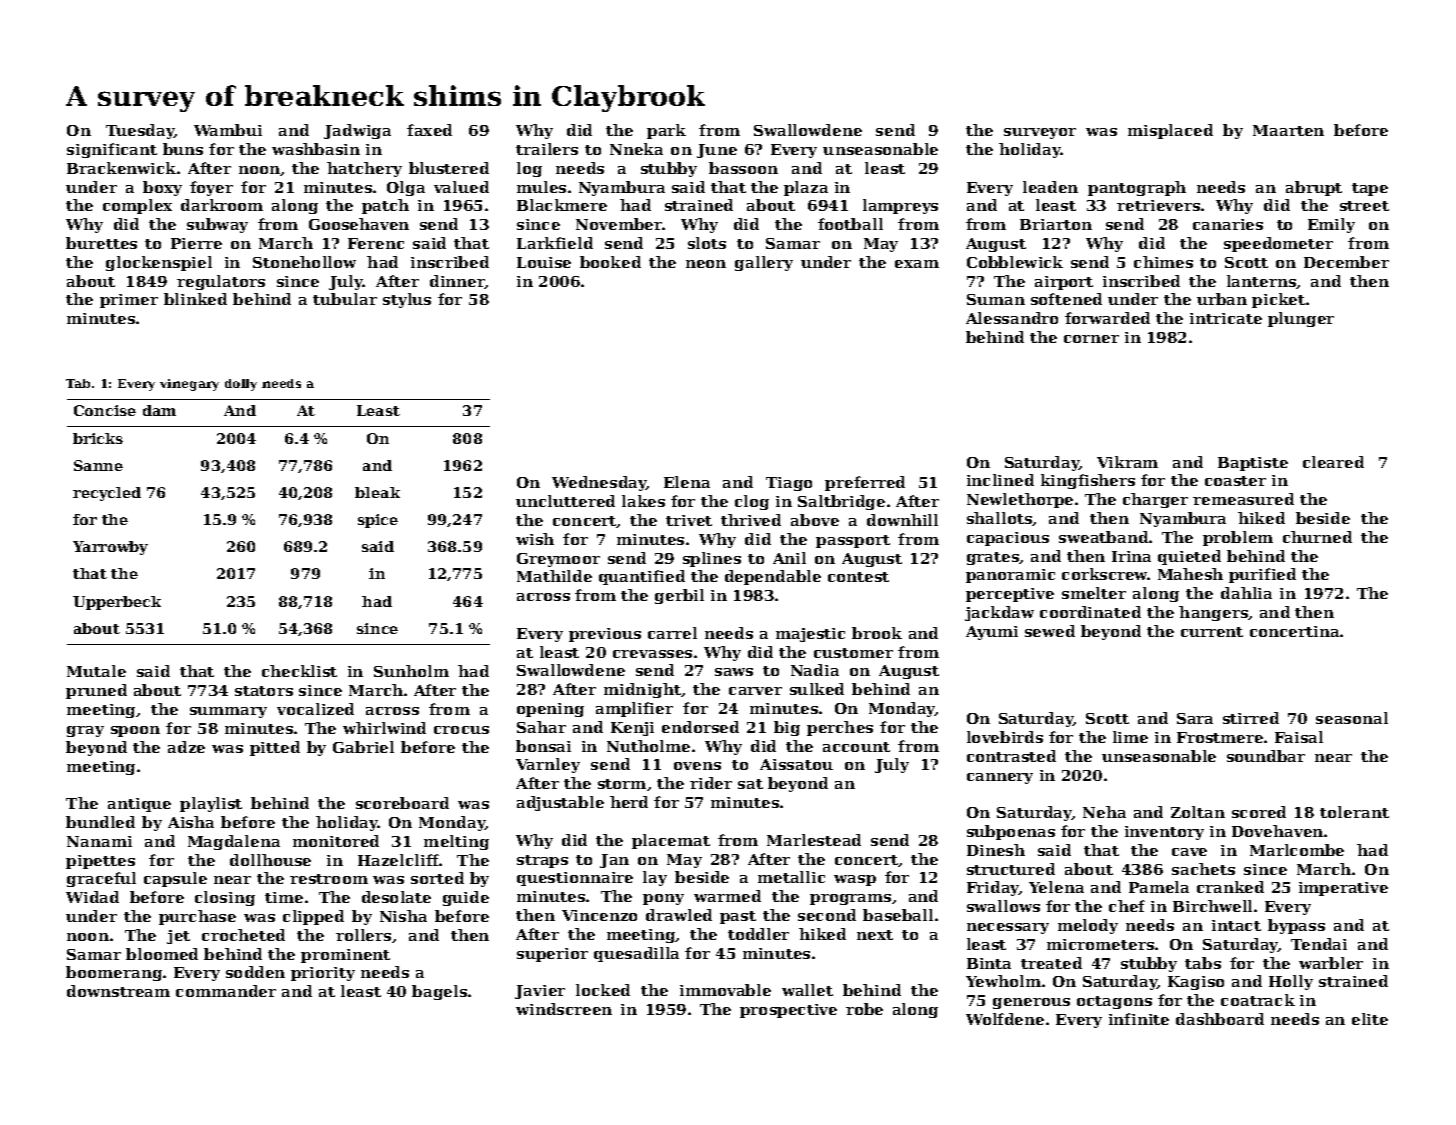  What do you see at coordinates (547, 149) in the screenshot?
I see `trailers` at bounding box center [547, 149].
